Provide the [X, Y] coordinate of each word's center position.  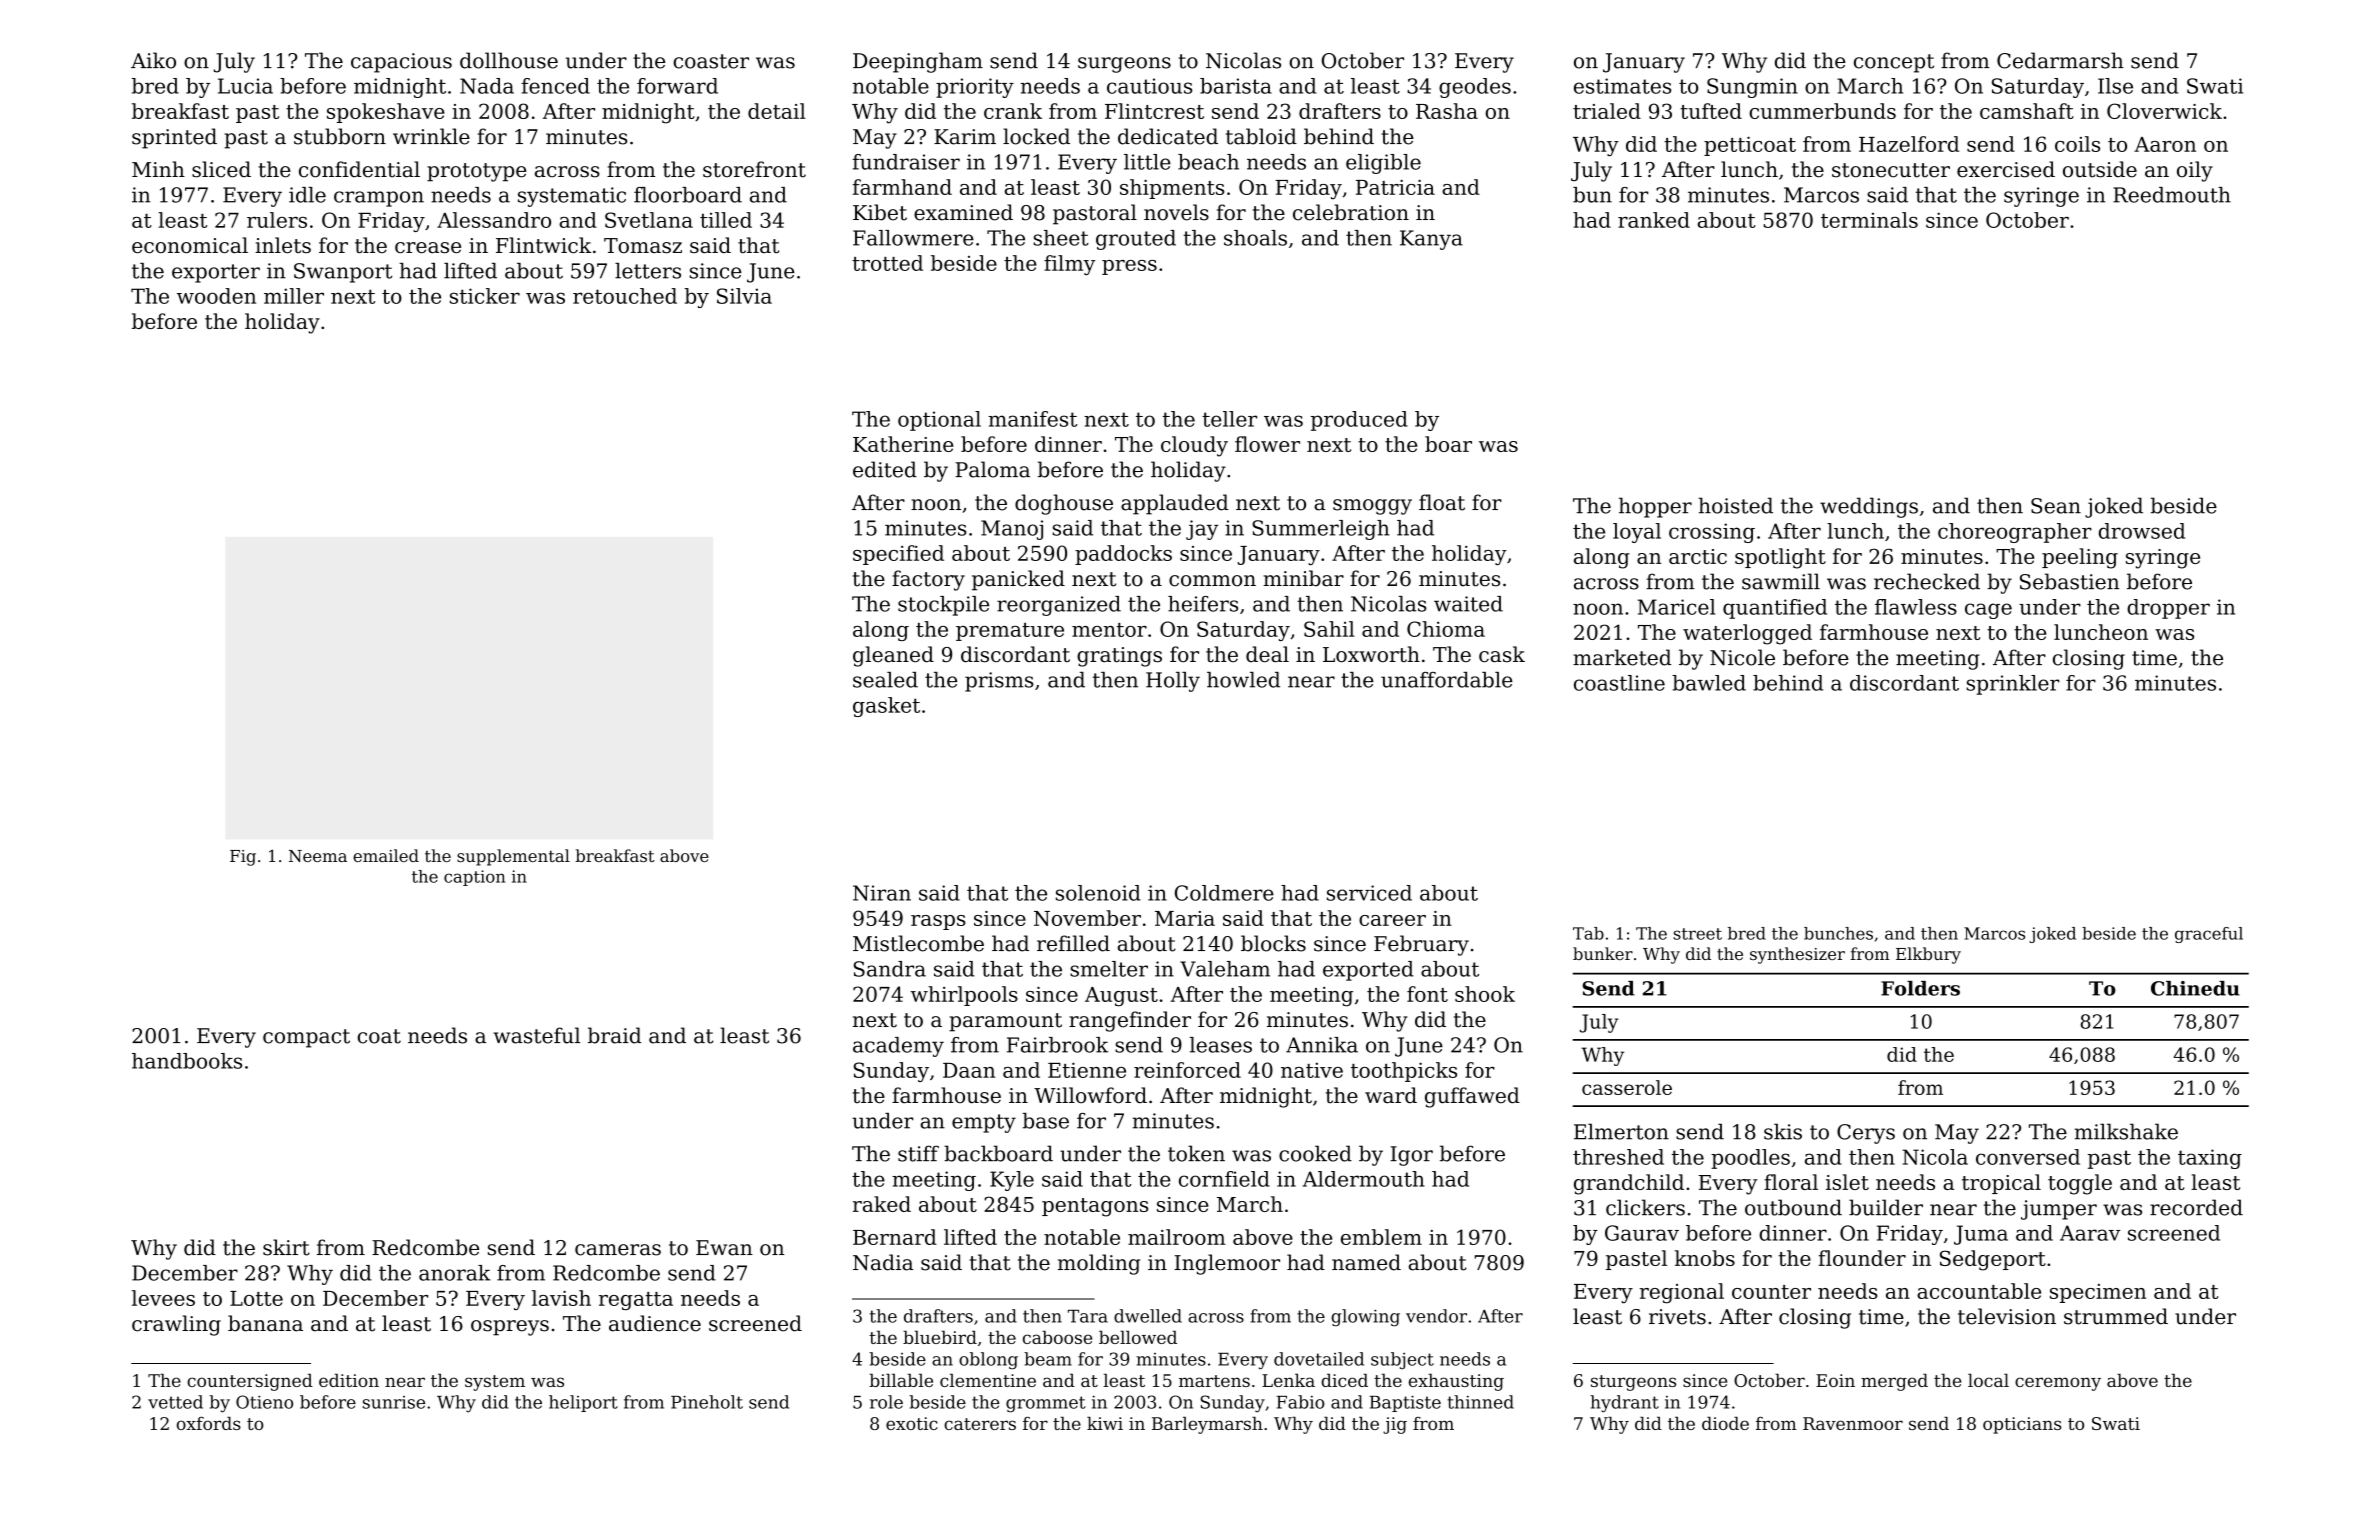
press [1129, 267]
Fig [243, 858]
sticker [485, 296]
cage [1988, 611]
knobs [1705, 1258]
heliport [583, 1403]
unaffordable [1447, 680]
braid [614, 1035]
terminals [1869, 220]
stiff [918, 1153]
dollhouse [509, 60]
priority [975, 88]
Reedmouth [2172, 195]
